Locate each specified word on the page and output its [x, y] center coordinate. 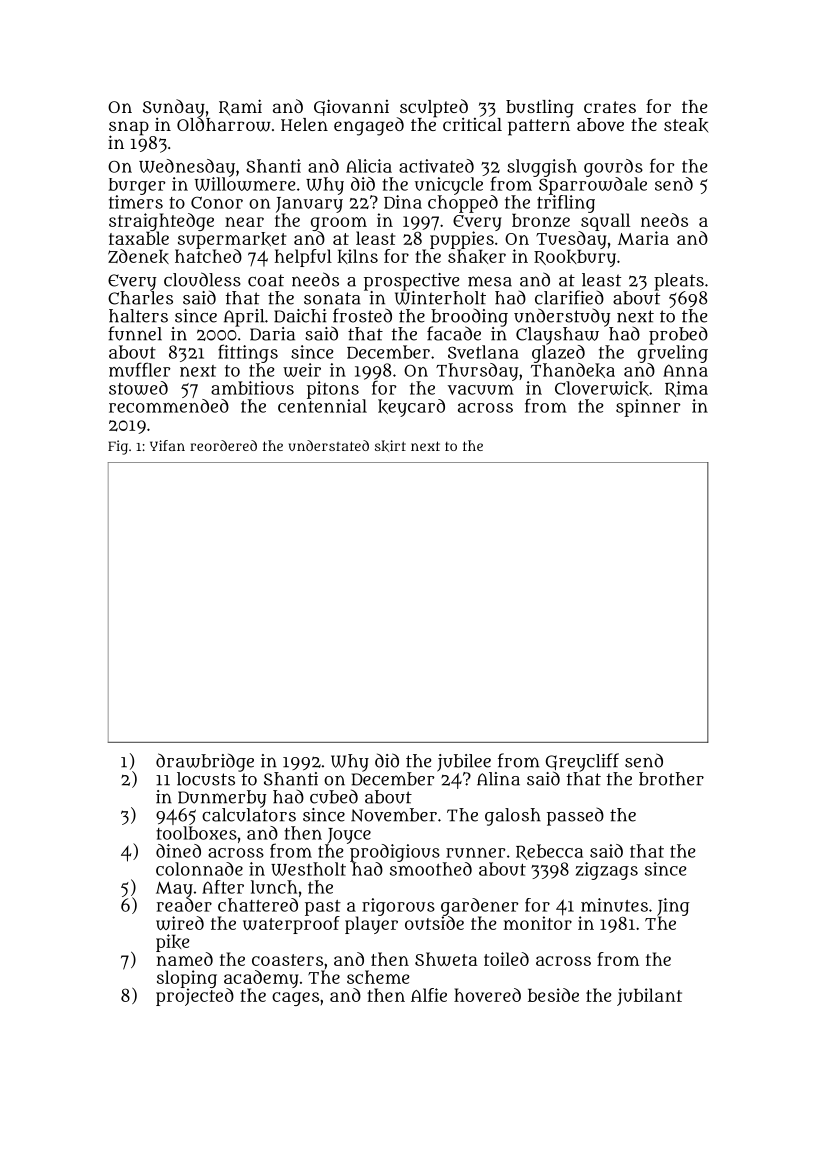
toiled [506, 959]
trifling [566, 204]
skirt [390, 446]
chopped [463, 204]
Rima [686, 389]
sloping [187, 979]
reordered [223, 445]
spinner [648, 408]
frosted [362, 315]
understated [329, 445]
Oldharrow [224, 124]
